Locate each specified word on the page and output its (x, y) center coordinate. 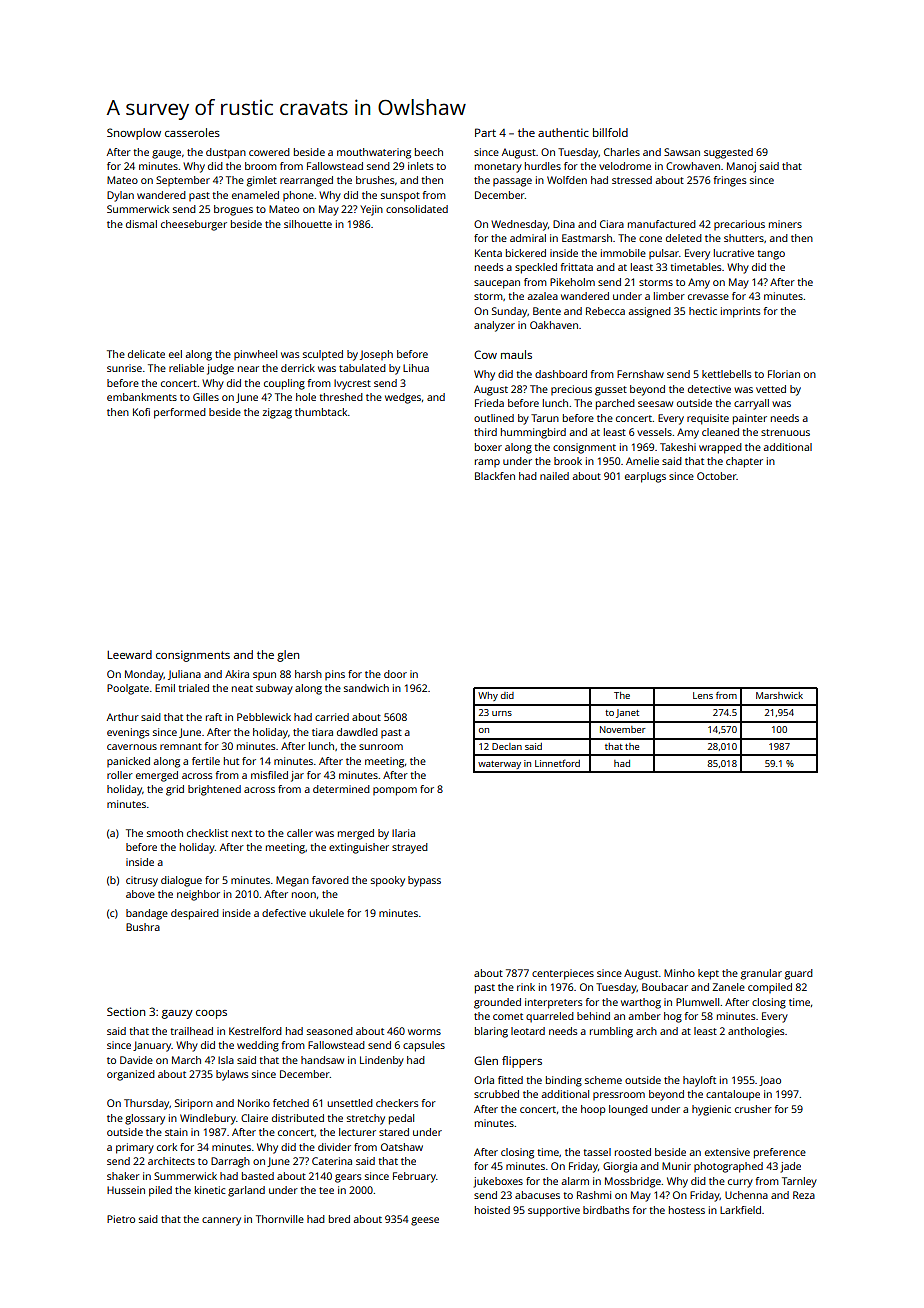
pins (335, 675)
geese (425, 1221)
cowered (269, 152)
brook (568, 461)
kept (708, 974)
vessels (654, 432)
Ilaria (403, 833)
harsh (308, 674)
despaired (195, 914)
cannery (221, 1221)
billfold (610, 132)
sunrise (124, 368)
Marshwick (779, 695)
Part (485, 132)
